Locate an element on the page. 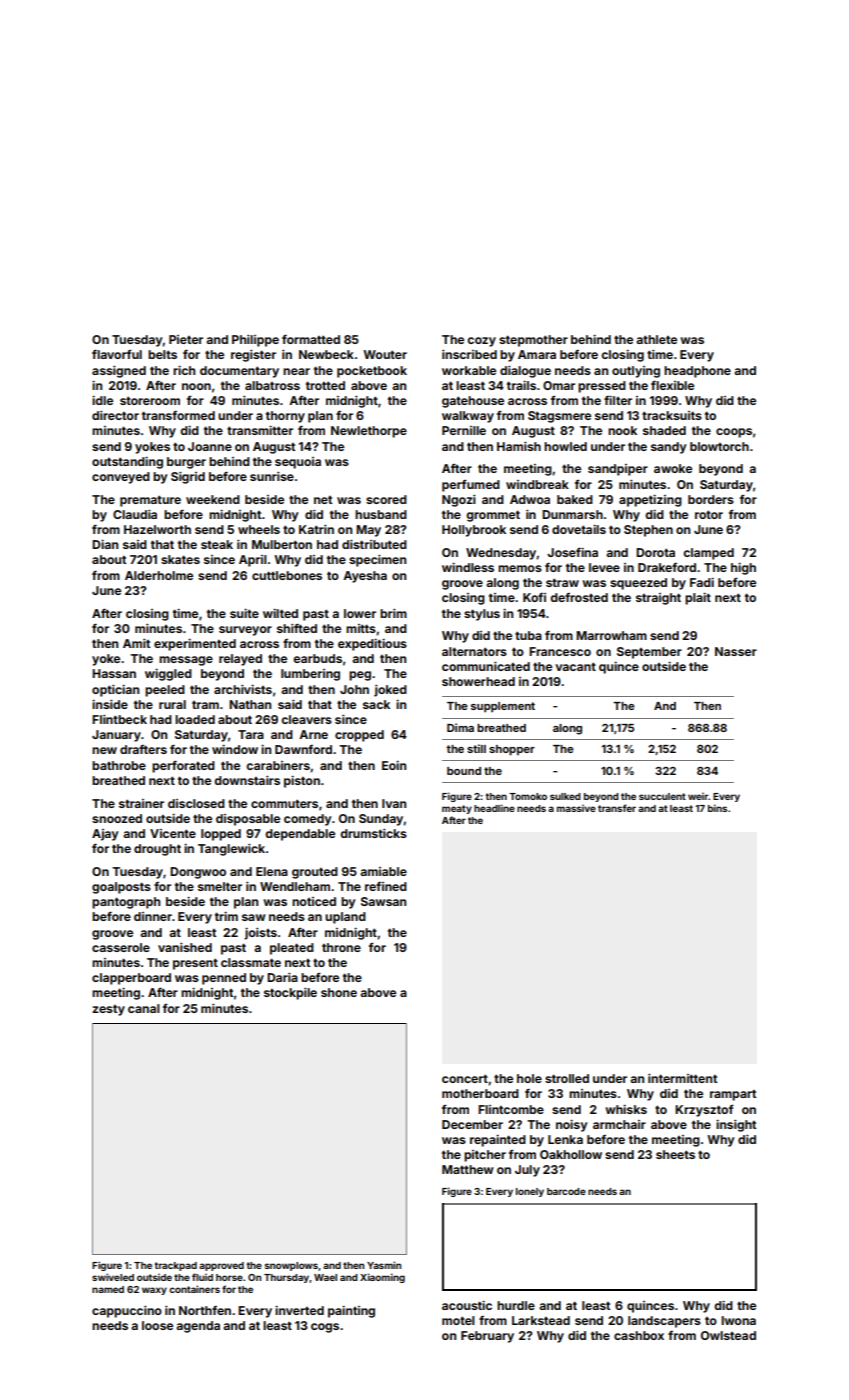 The height and width of the image is (1400, 849). Owlstead is located at coordinates (728, 1335).
